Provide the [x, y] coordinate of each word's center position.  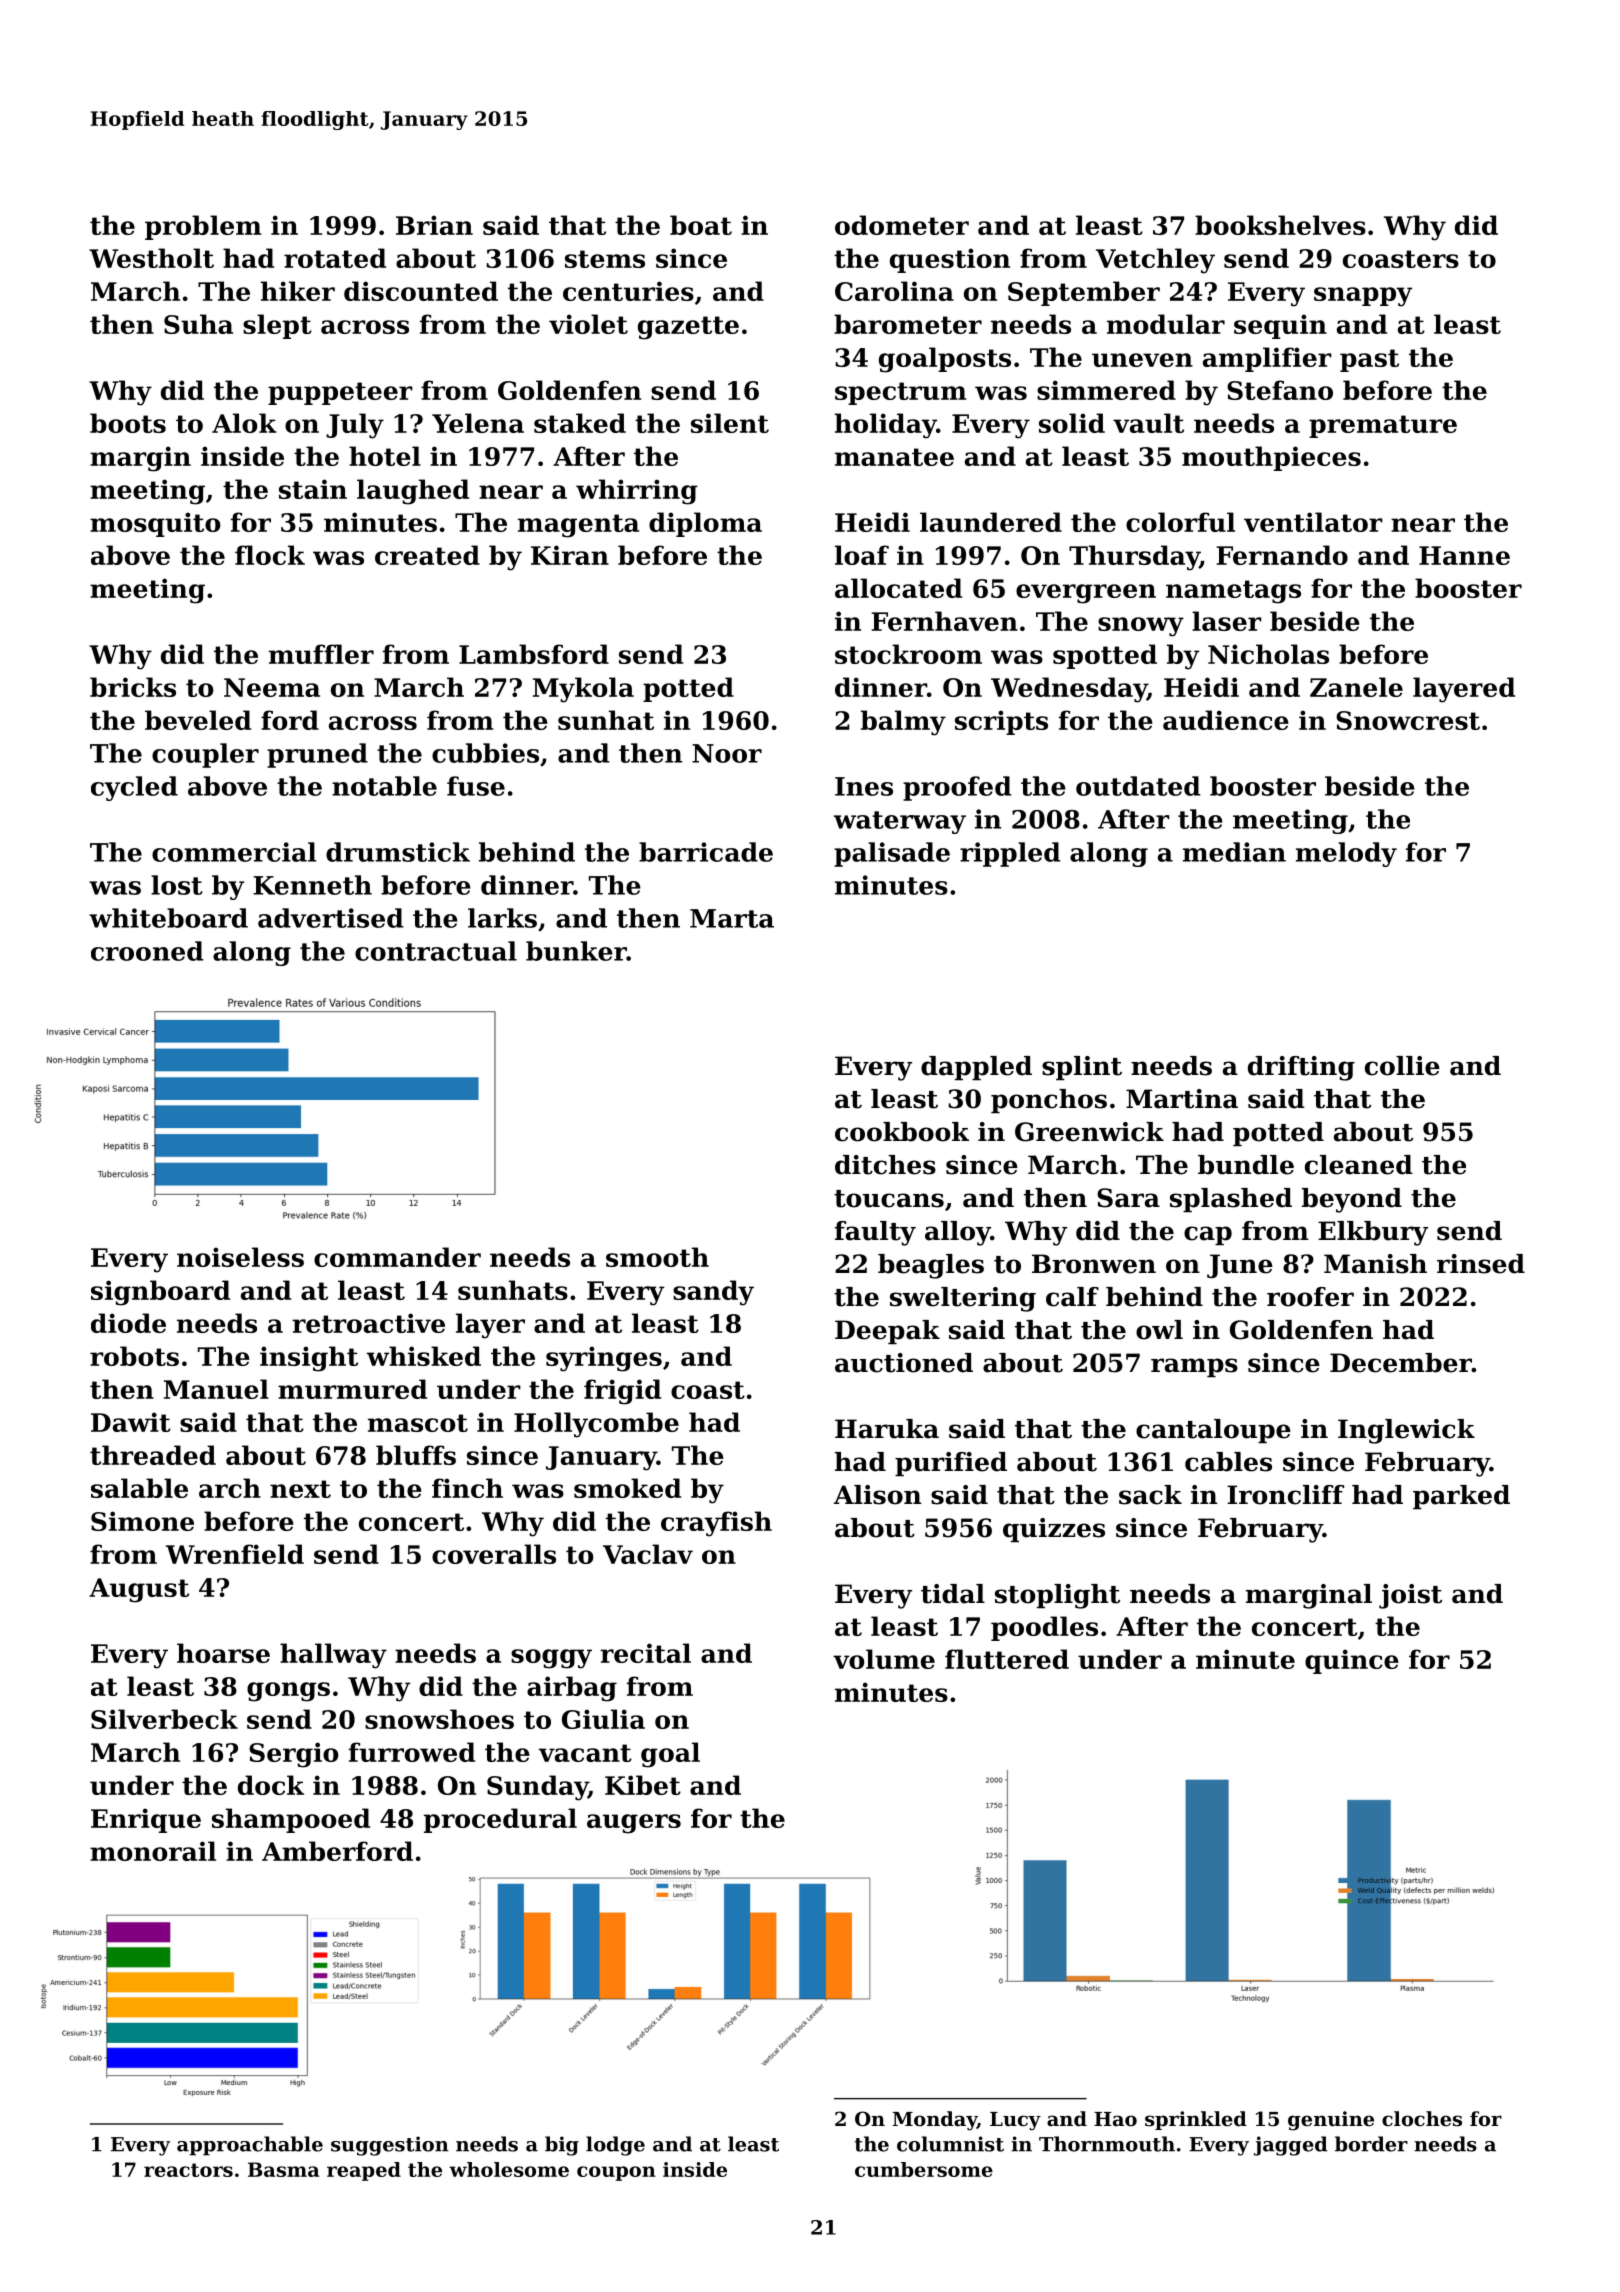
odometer [902, 225]
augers [634, 1824]
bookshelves [1280, 225]
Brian [434, 225]
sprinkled [1196, 2120]
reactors [188, 2170]
